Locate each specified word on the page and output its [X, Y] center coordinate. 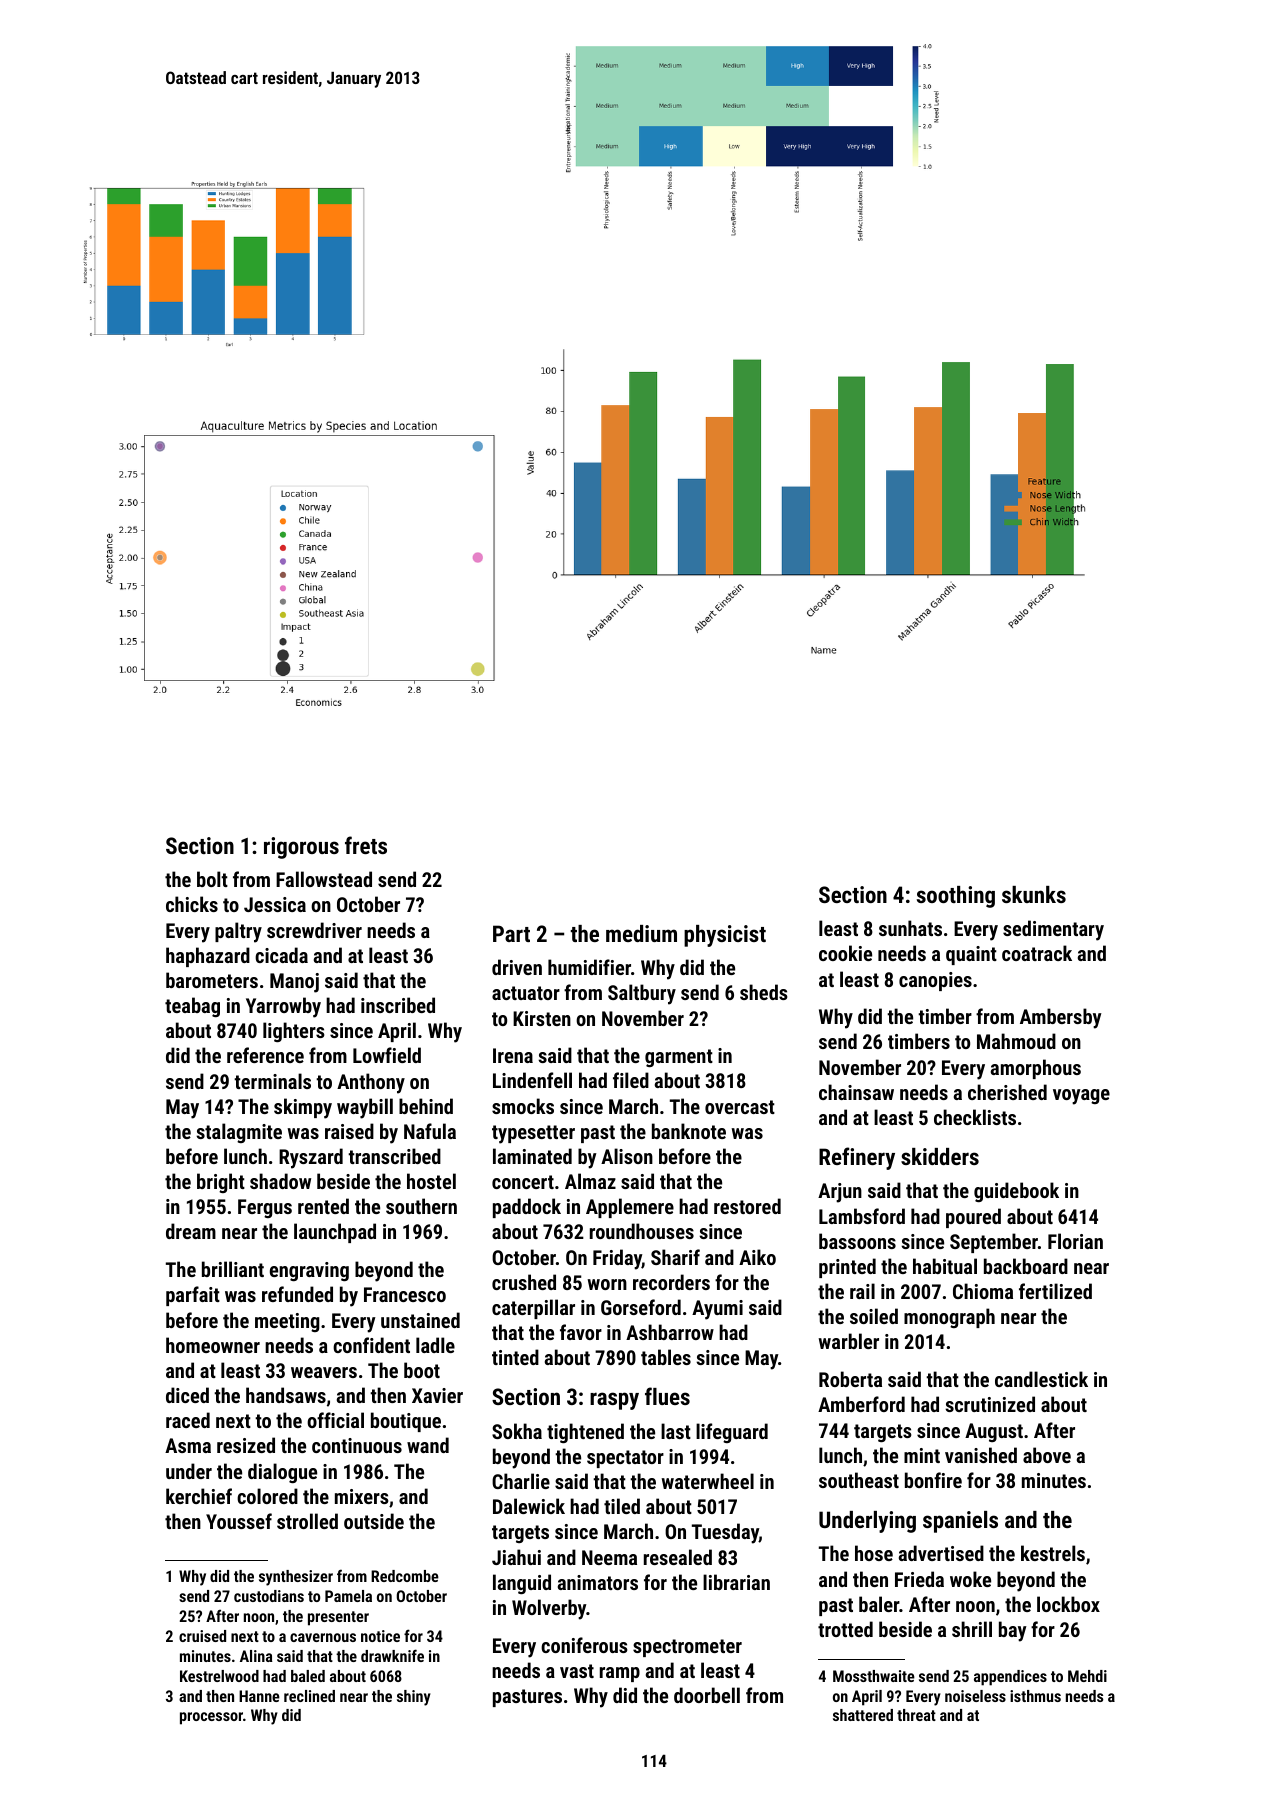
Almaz [590, 1181]
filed [631, 1080]
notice [380, 1636]
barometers [212, 980]
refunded [297, 1294]
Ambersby [1061, 1018]
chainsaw [856, 1092]
